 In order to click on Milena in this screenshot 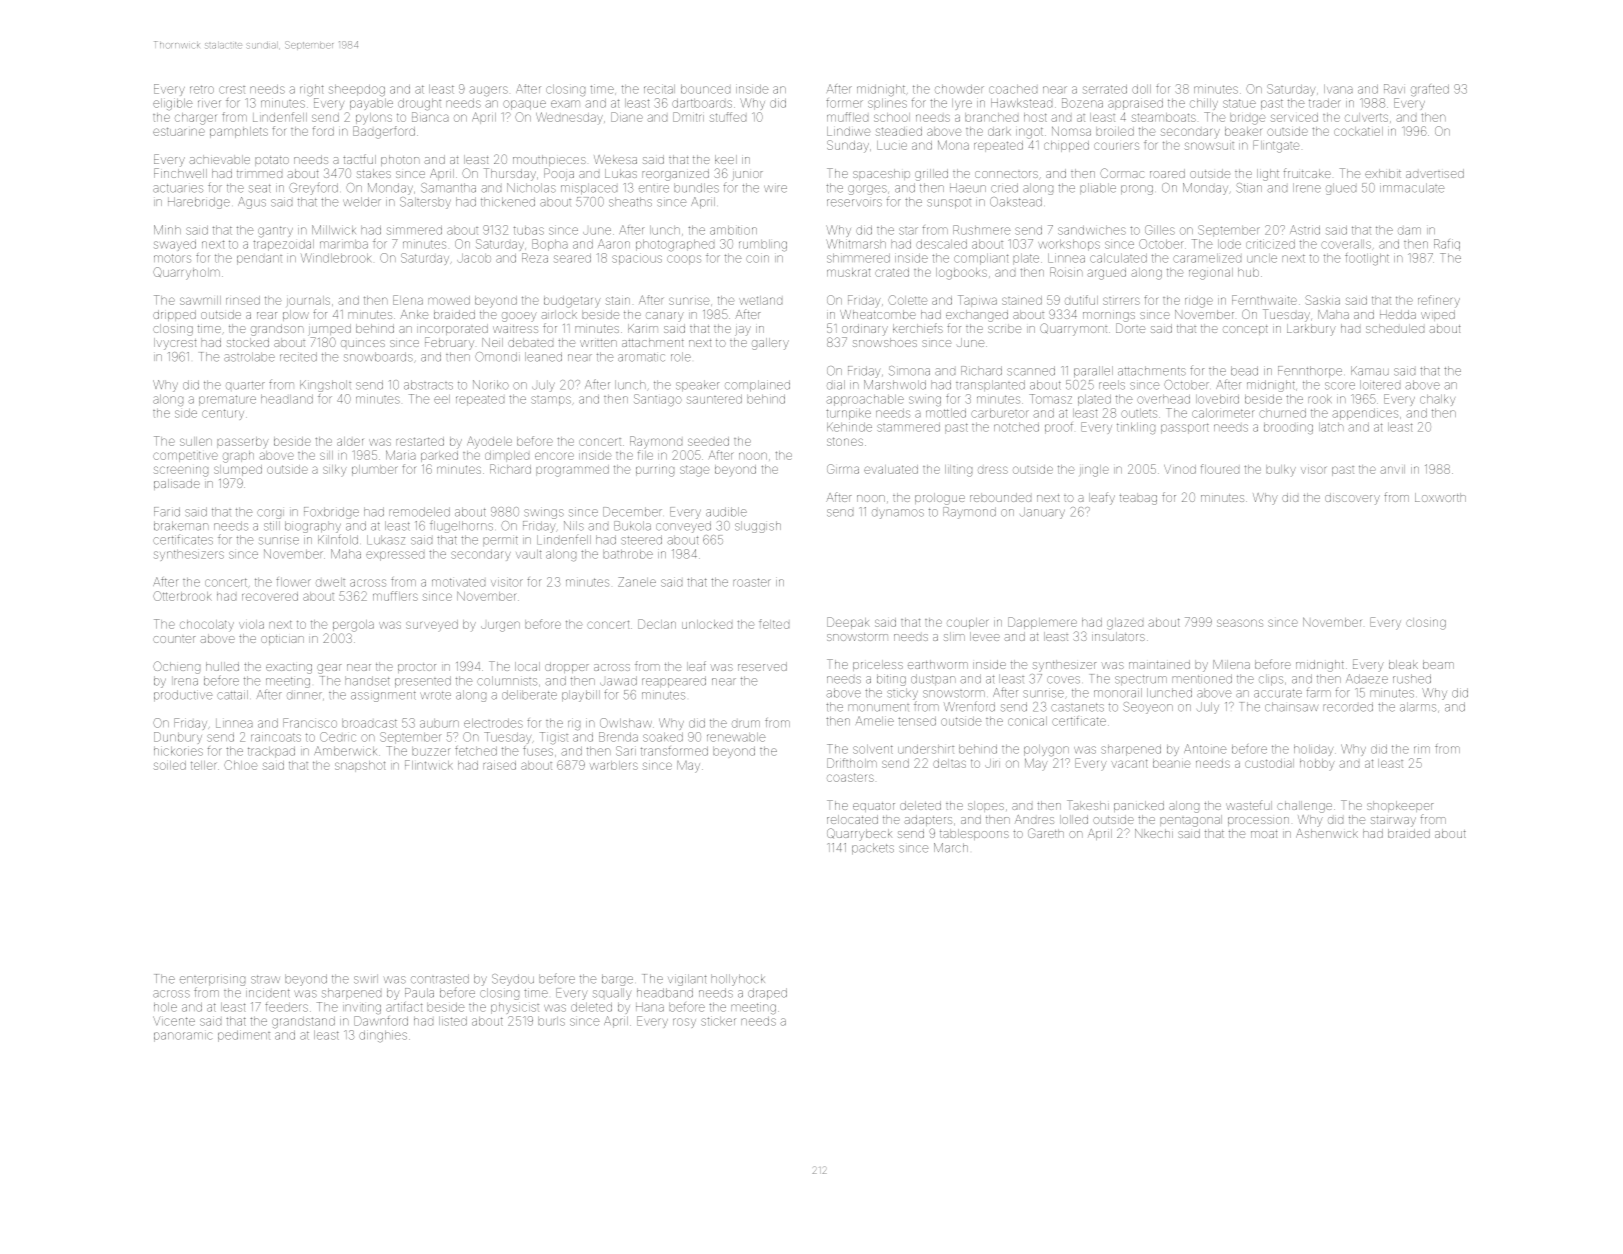, I will do `click(1231, 664)`.
